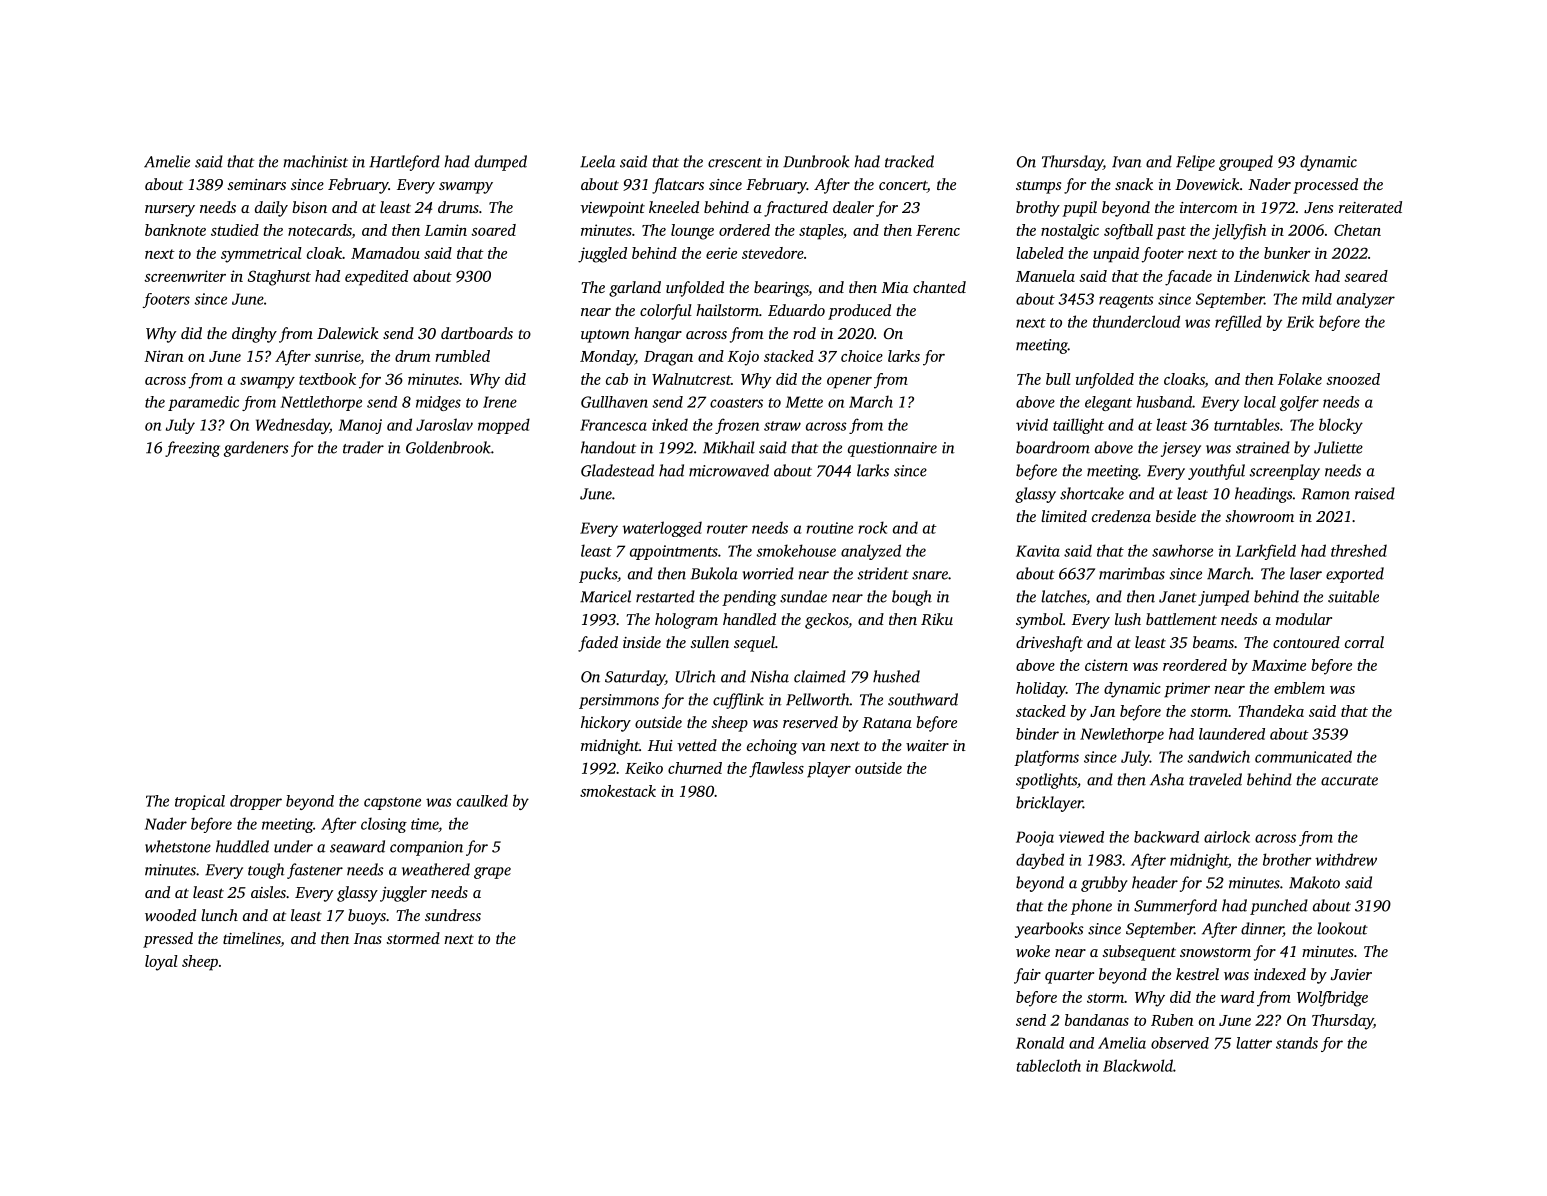  Describe the element at coordinates (161, 963) in the image. I see `loyal` at that location.
